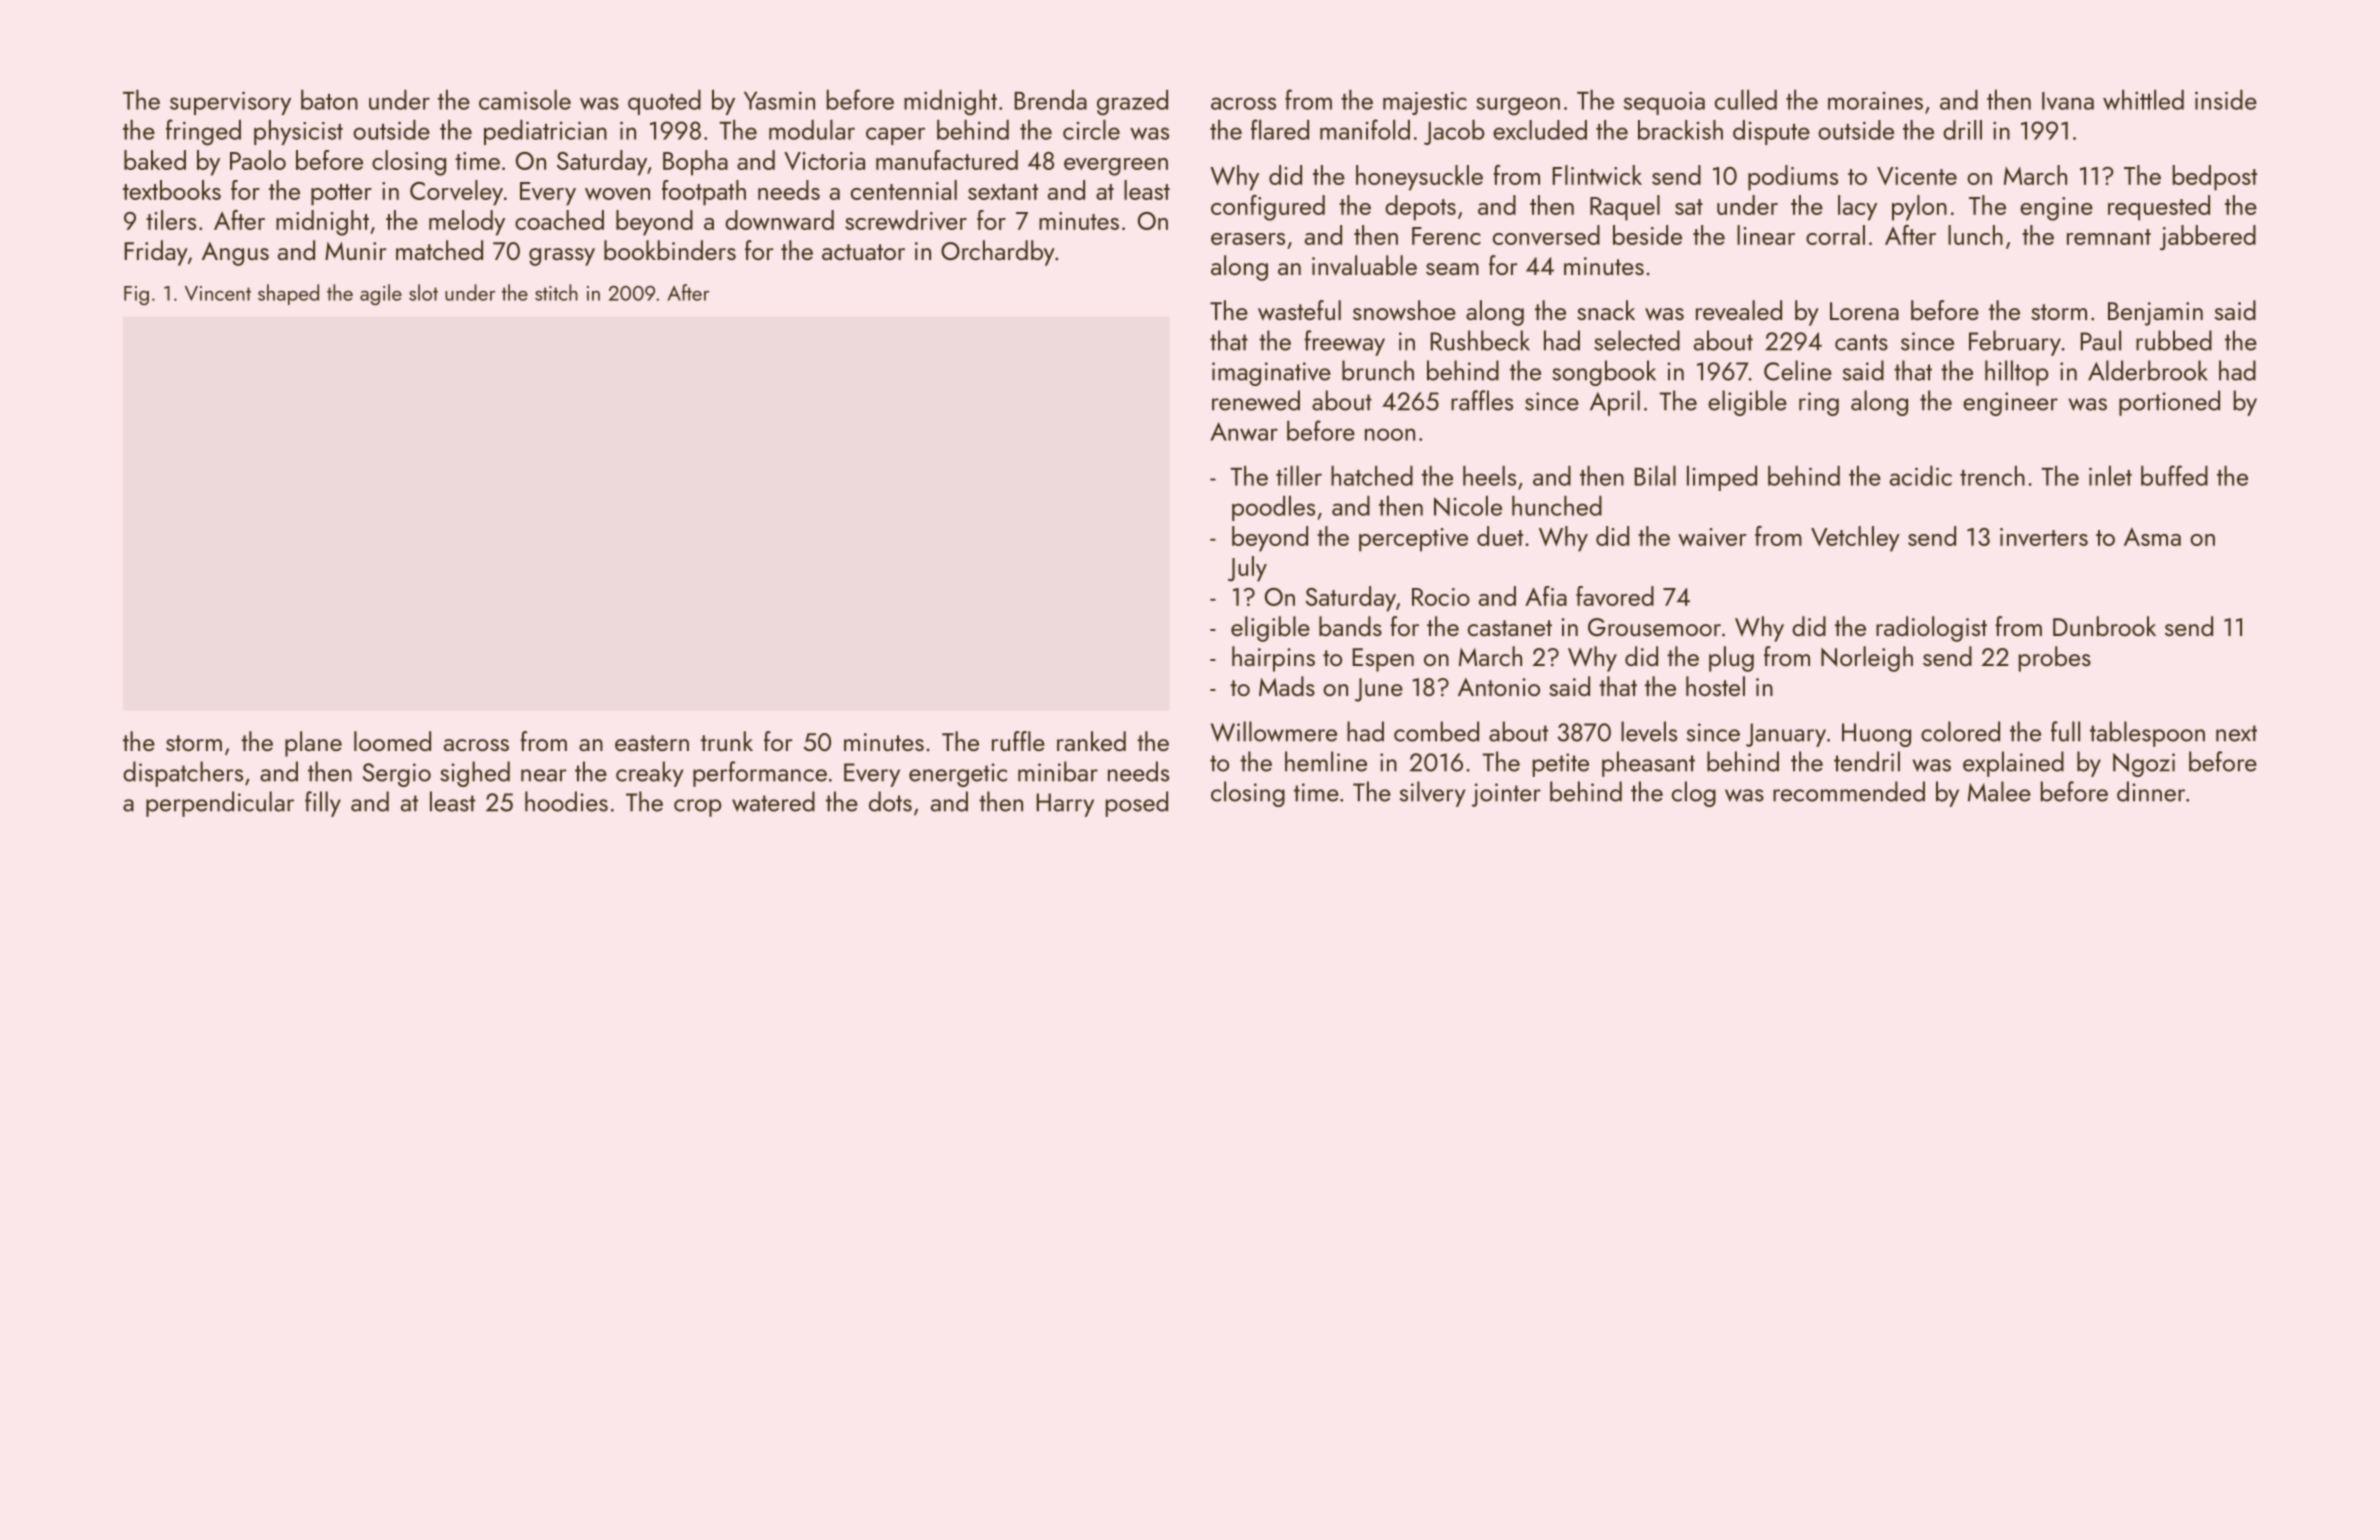  What do you see at coordinates (392, 741) in the screenshot?
I see `loomed` at bounding box center [392, 741].
